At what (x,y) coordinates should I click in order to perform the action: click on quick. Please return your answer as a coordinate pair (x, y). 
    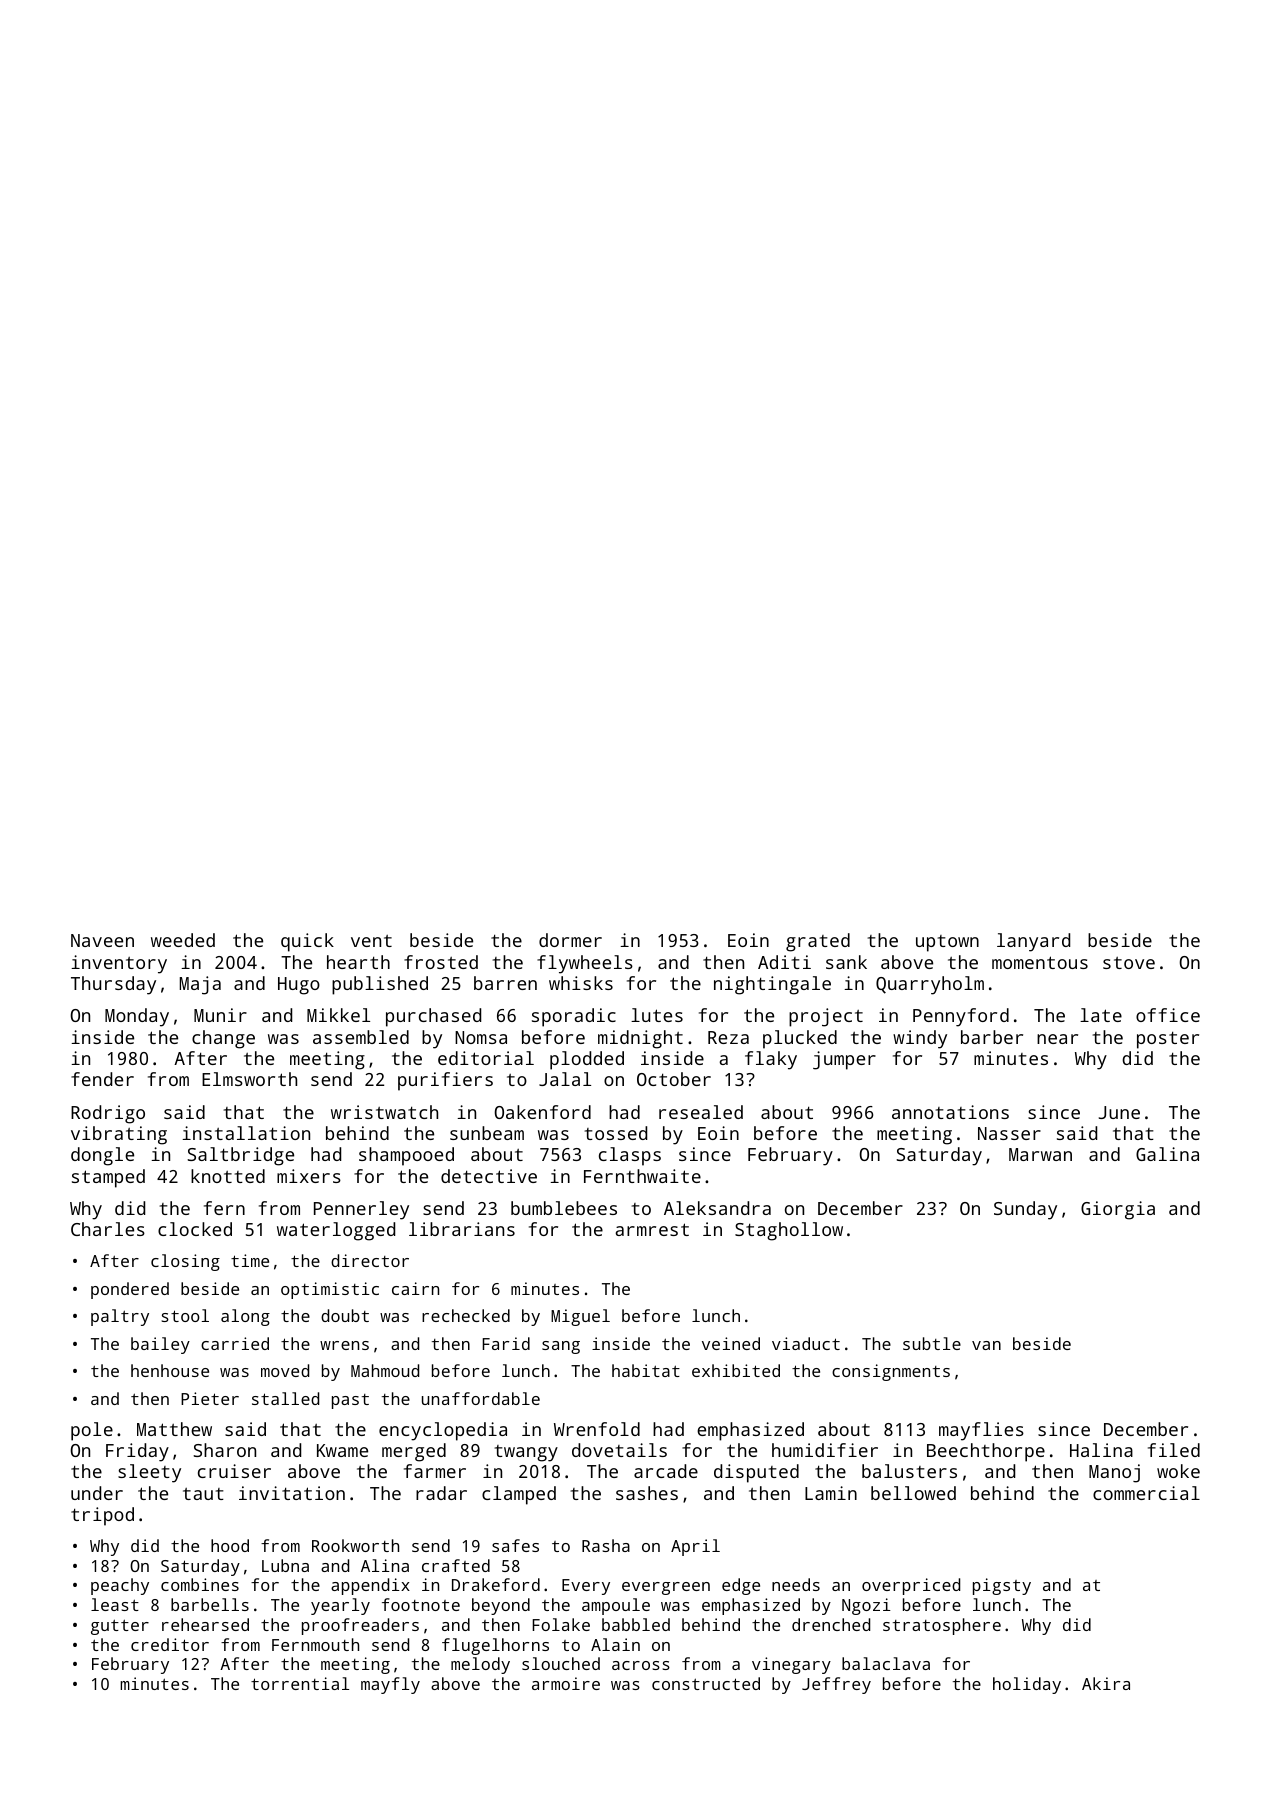
    Looking at the image, I should click on (307, 942).
